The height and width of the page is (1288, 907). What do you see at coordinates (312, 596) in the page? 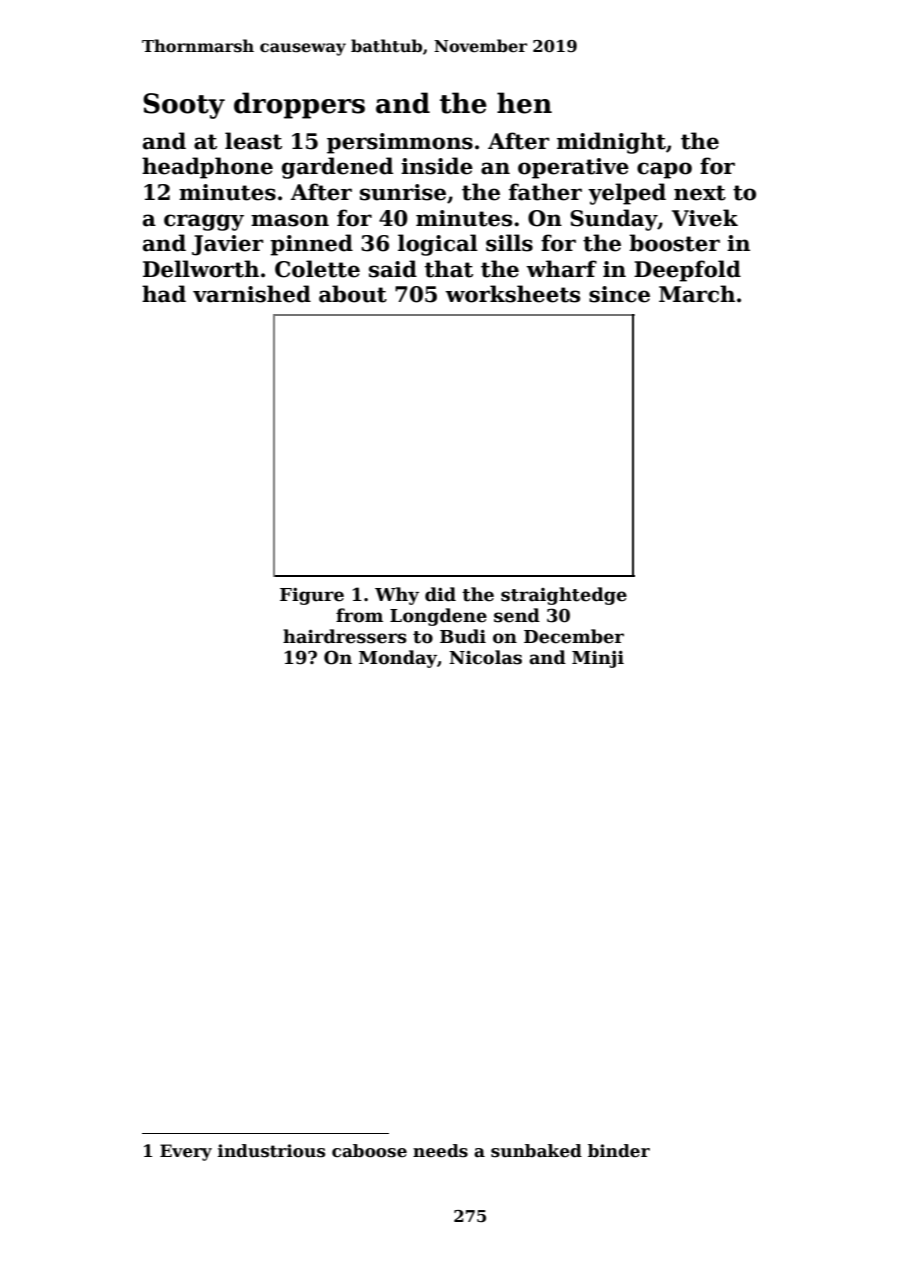
I see `Figure` at bounding box center [312, 596].
